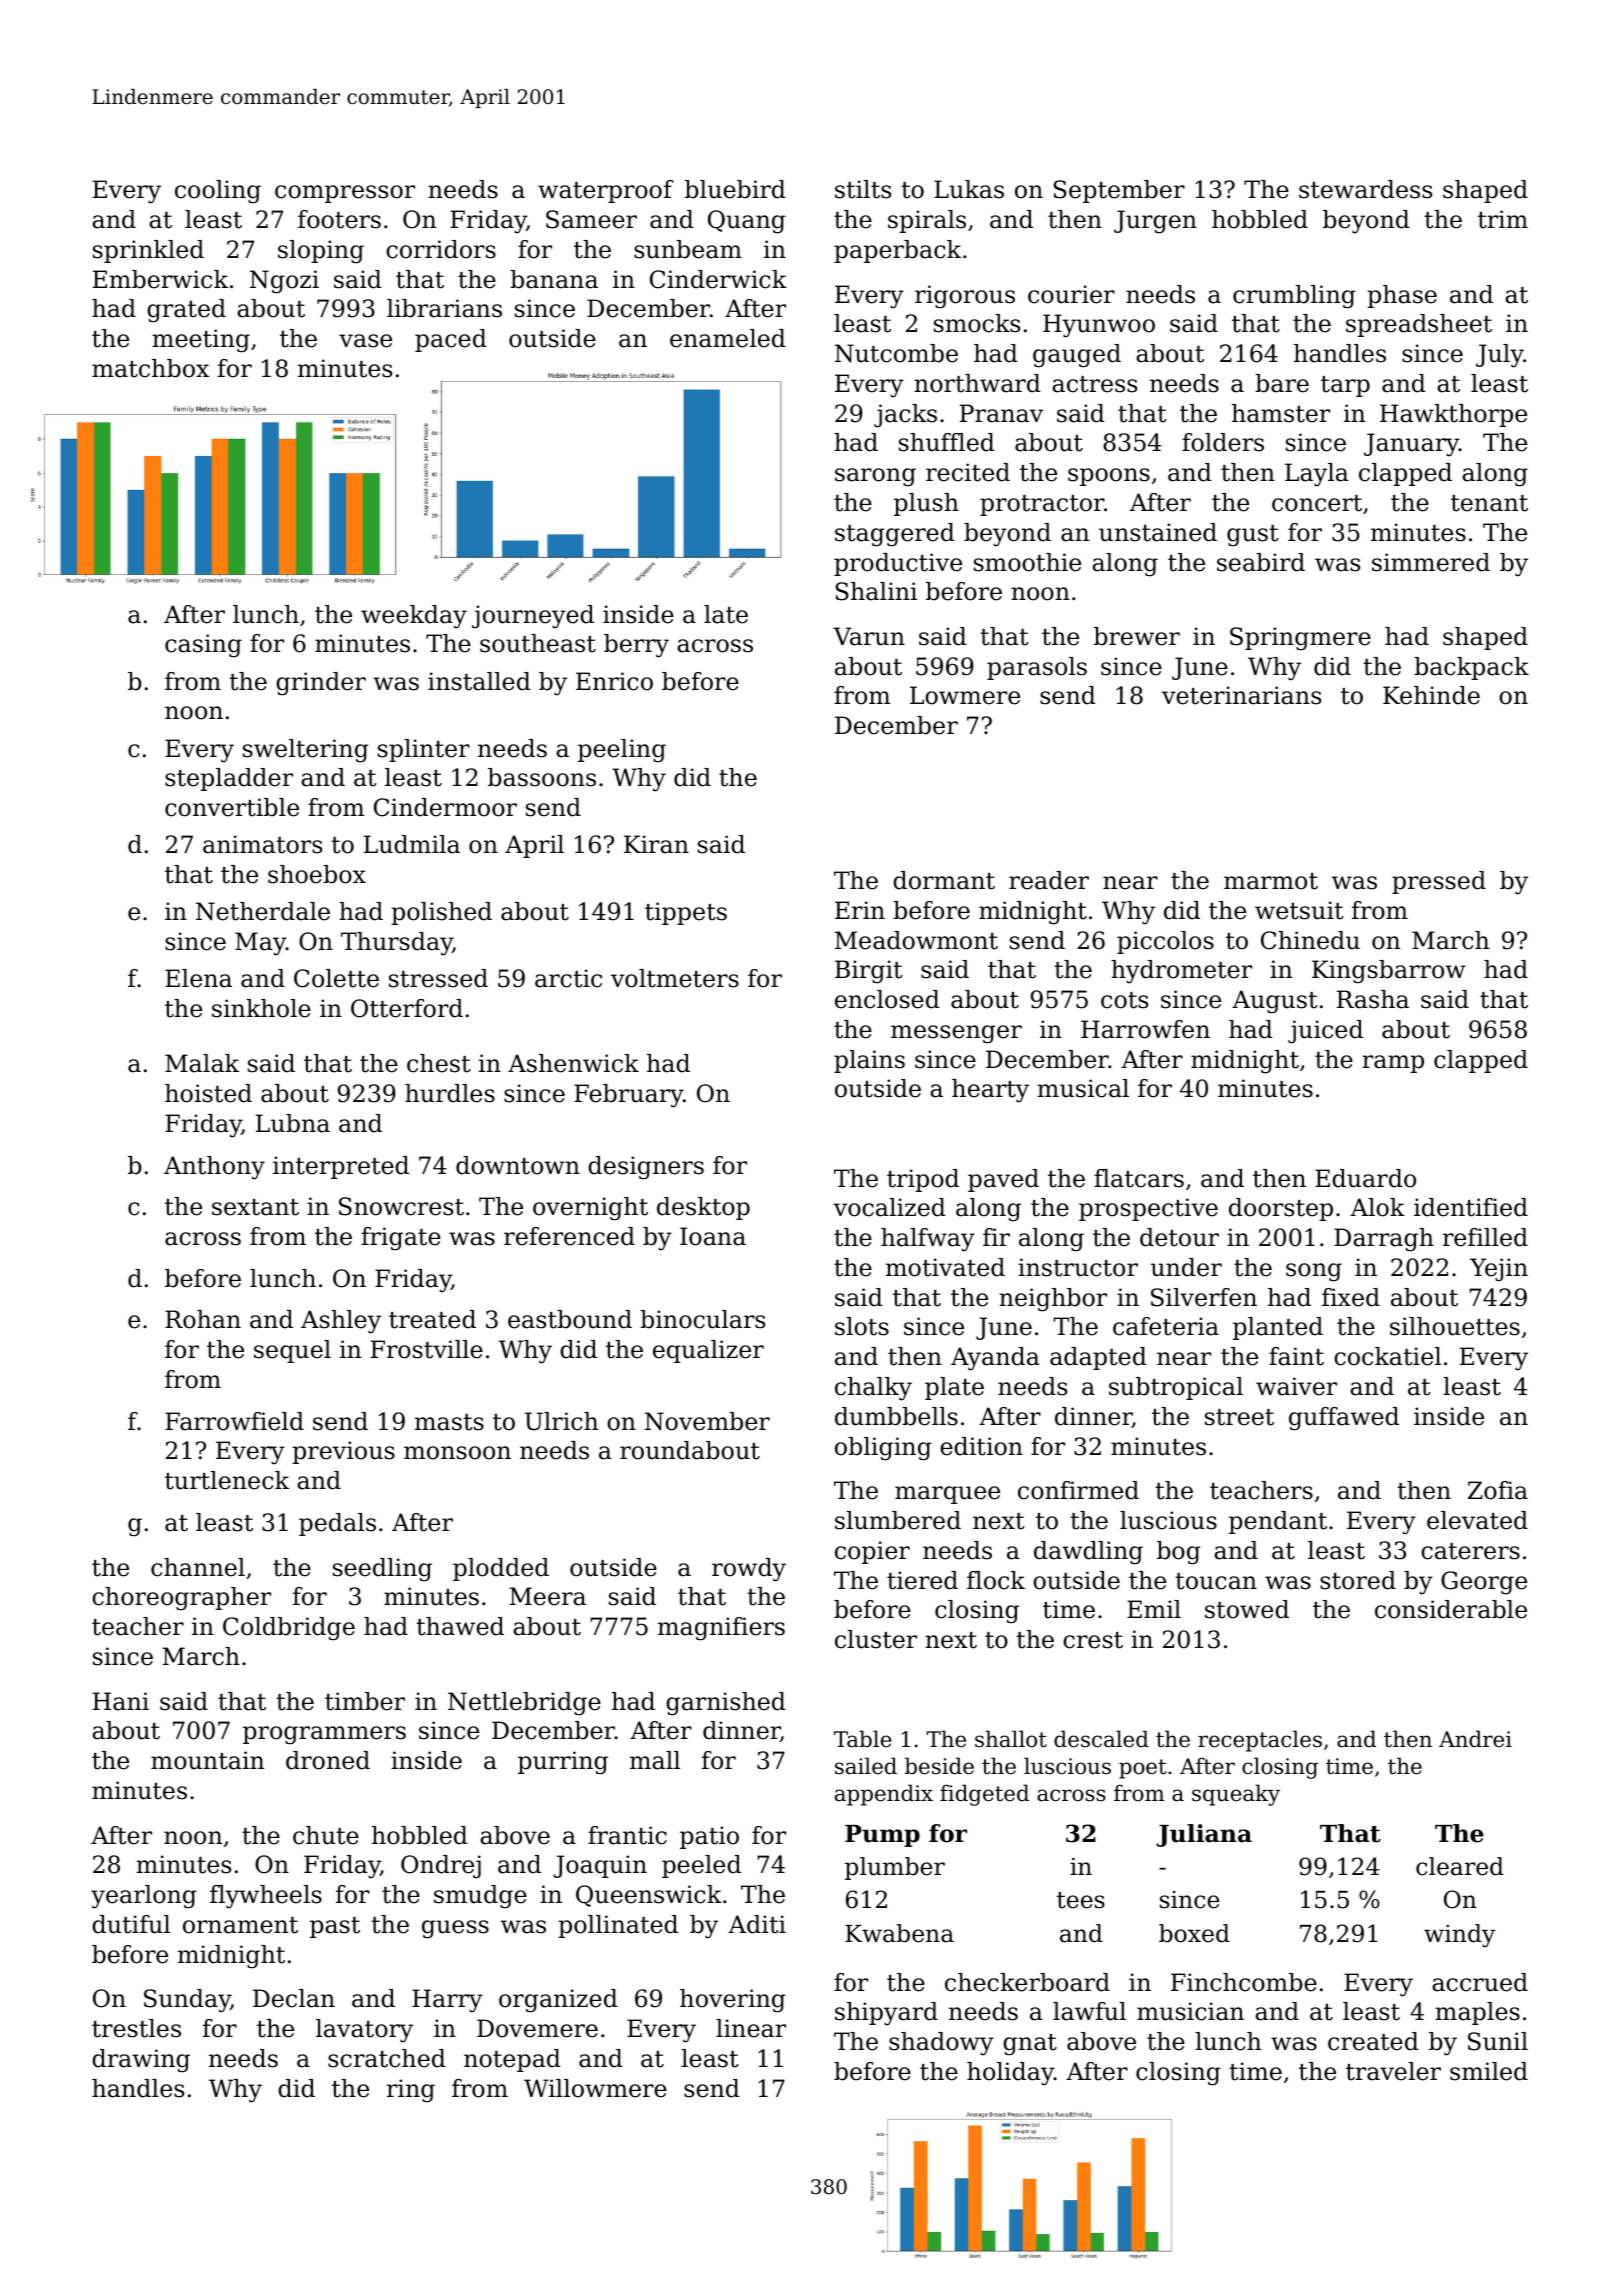 The height and width of the screenshot is (2292, 1620). I want to click on Layla, so click(1317, 475).
